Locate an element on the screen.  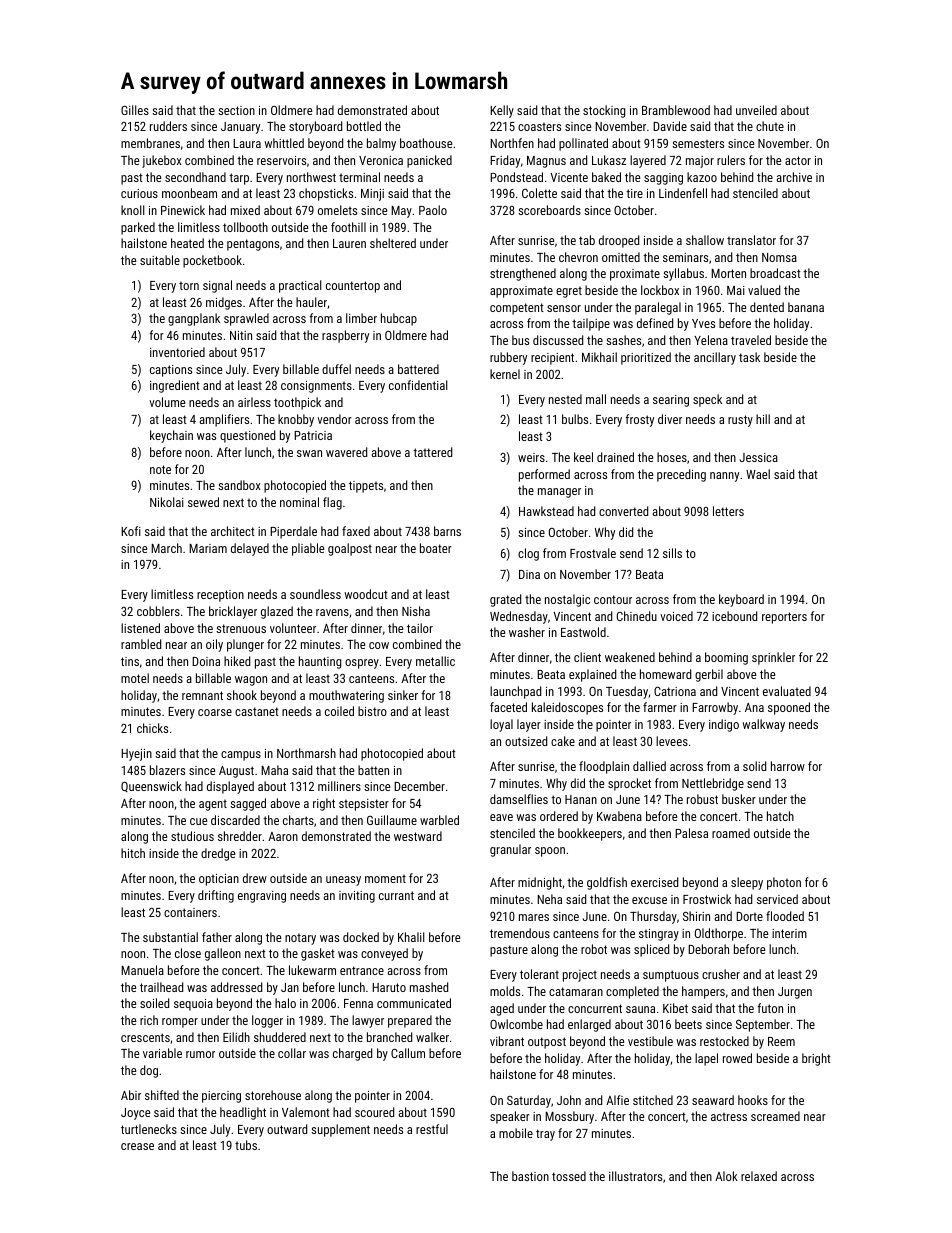
panicked is located at coordinates (429, 161).
